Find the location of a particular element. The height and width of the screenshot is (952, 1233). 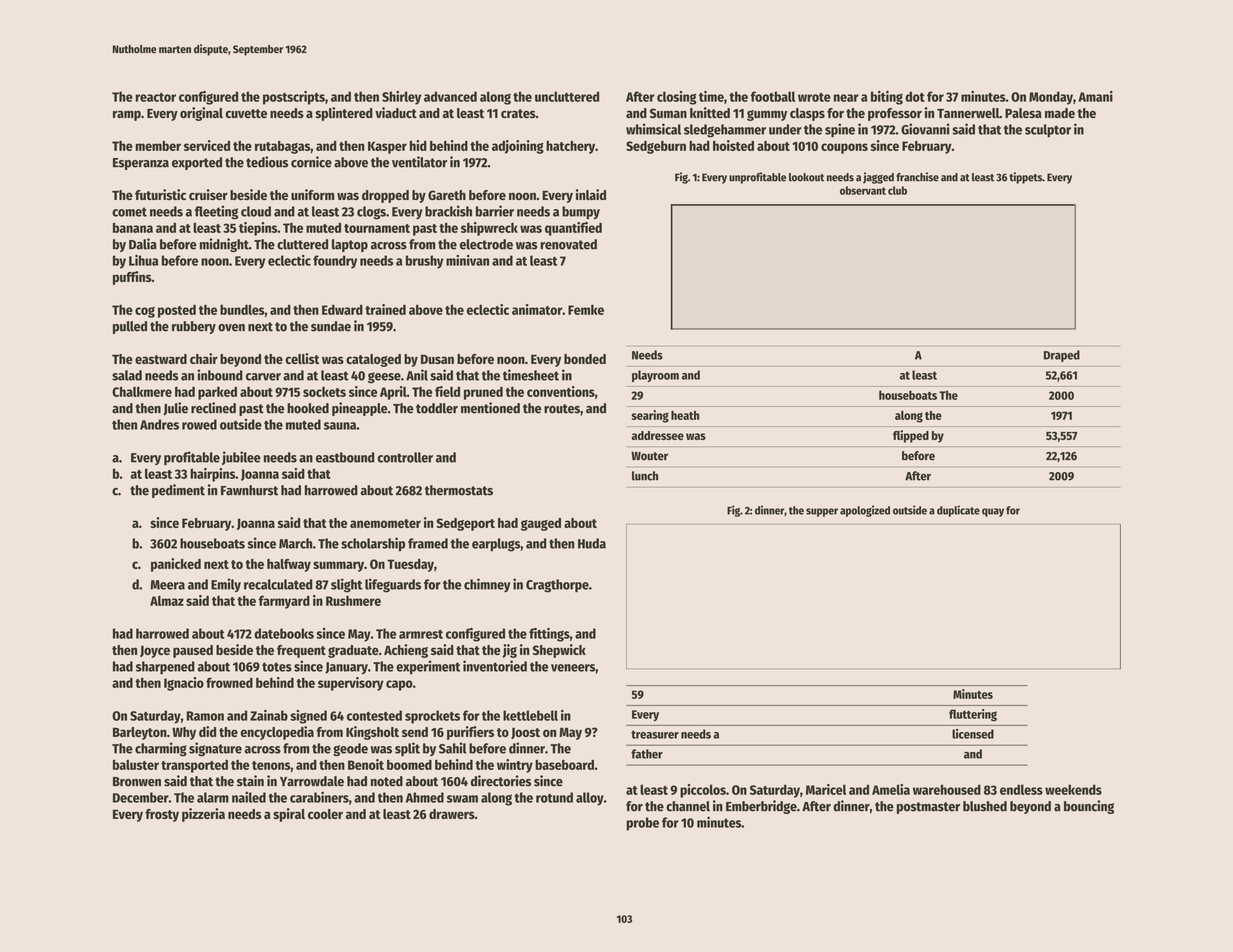

searing is located at coordinates (650, 416).
